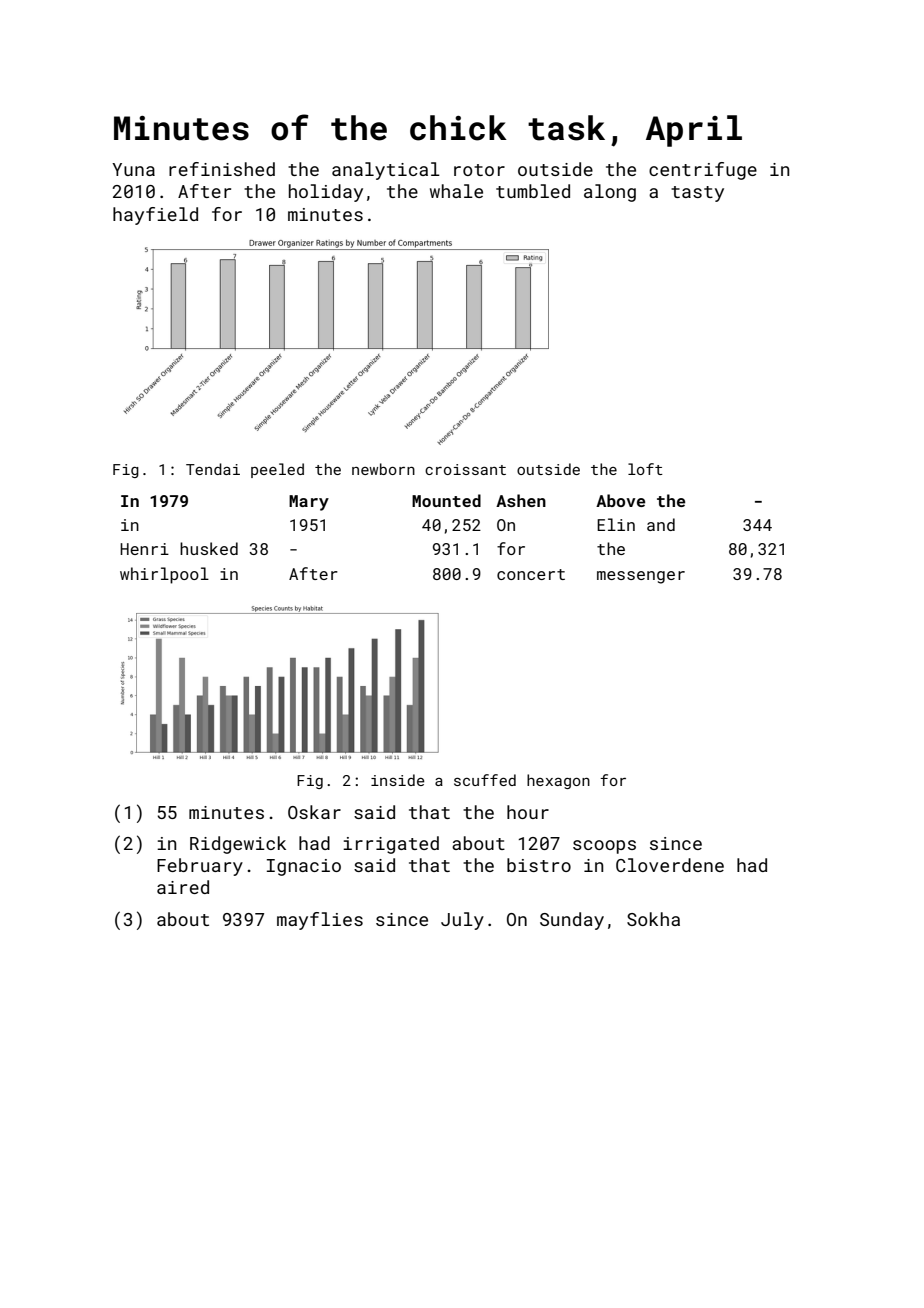  I want to click on Mary, so click(309, 503).
